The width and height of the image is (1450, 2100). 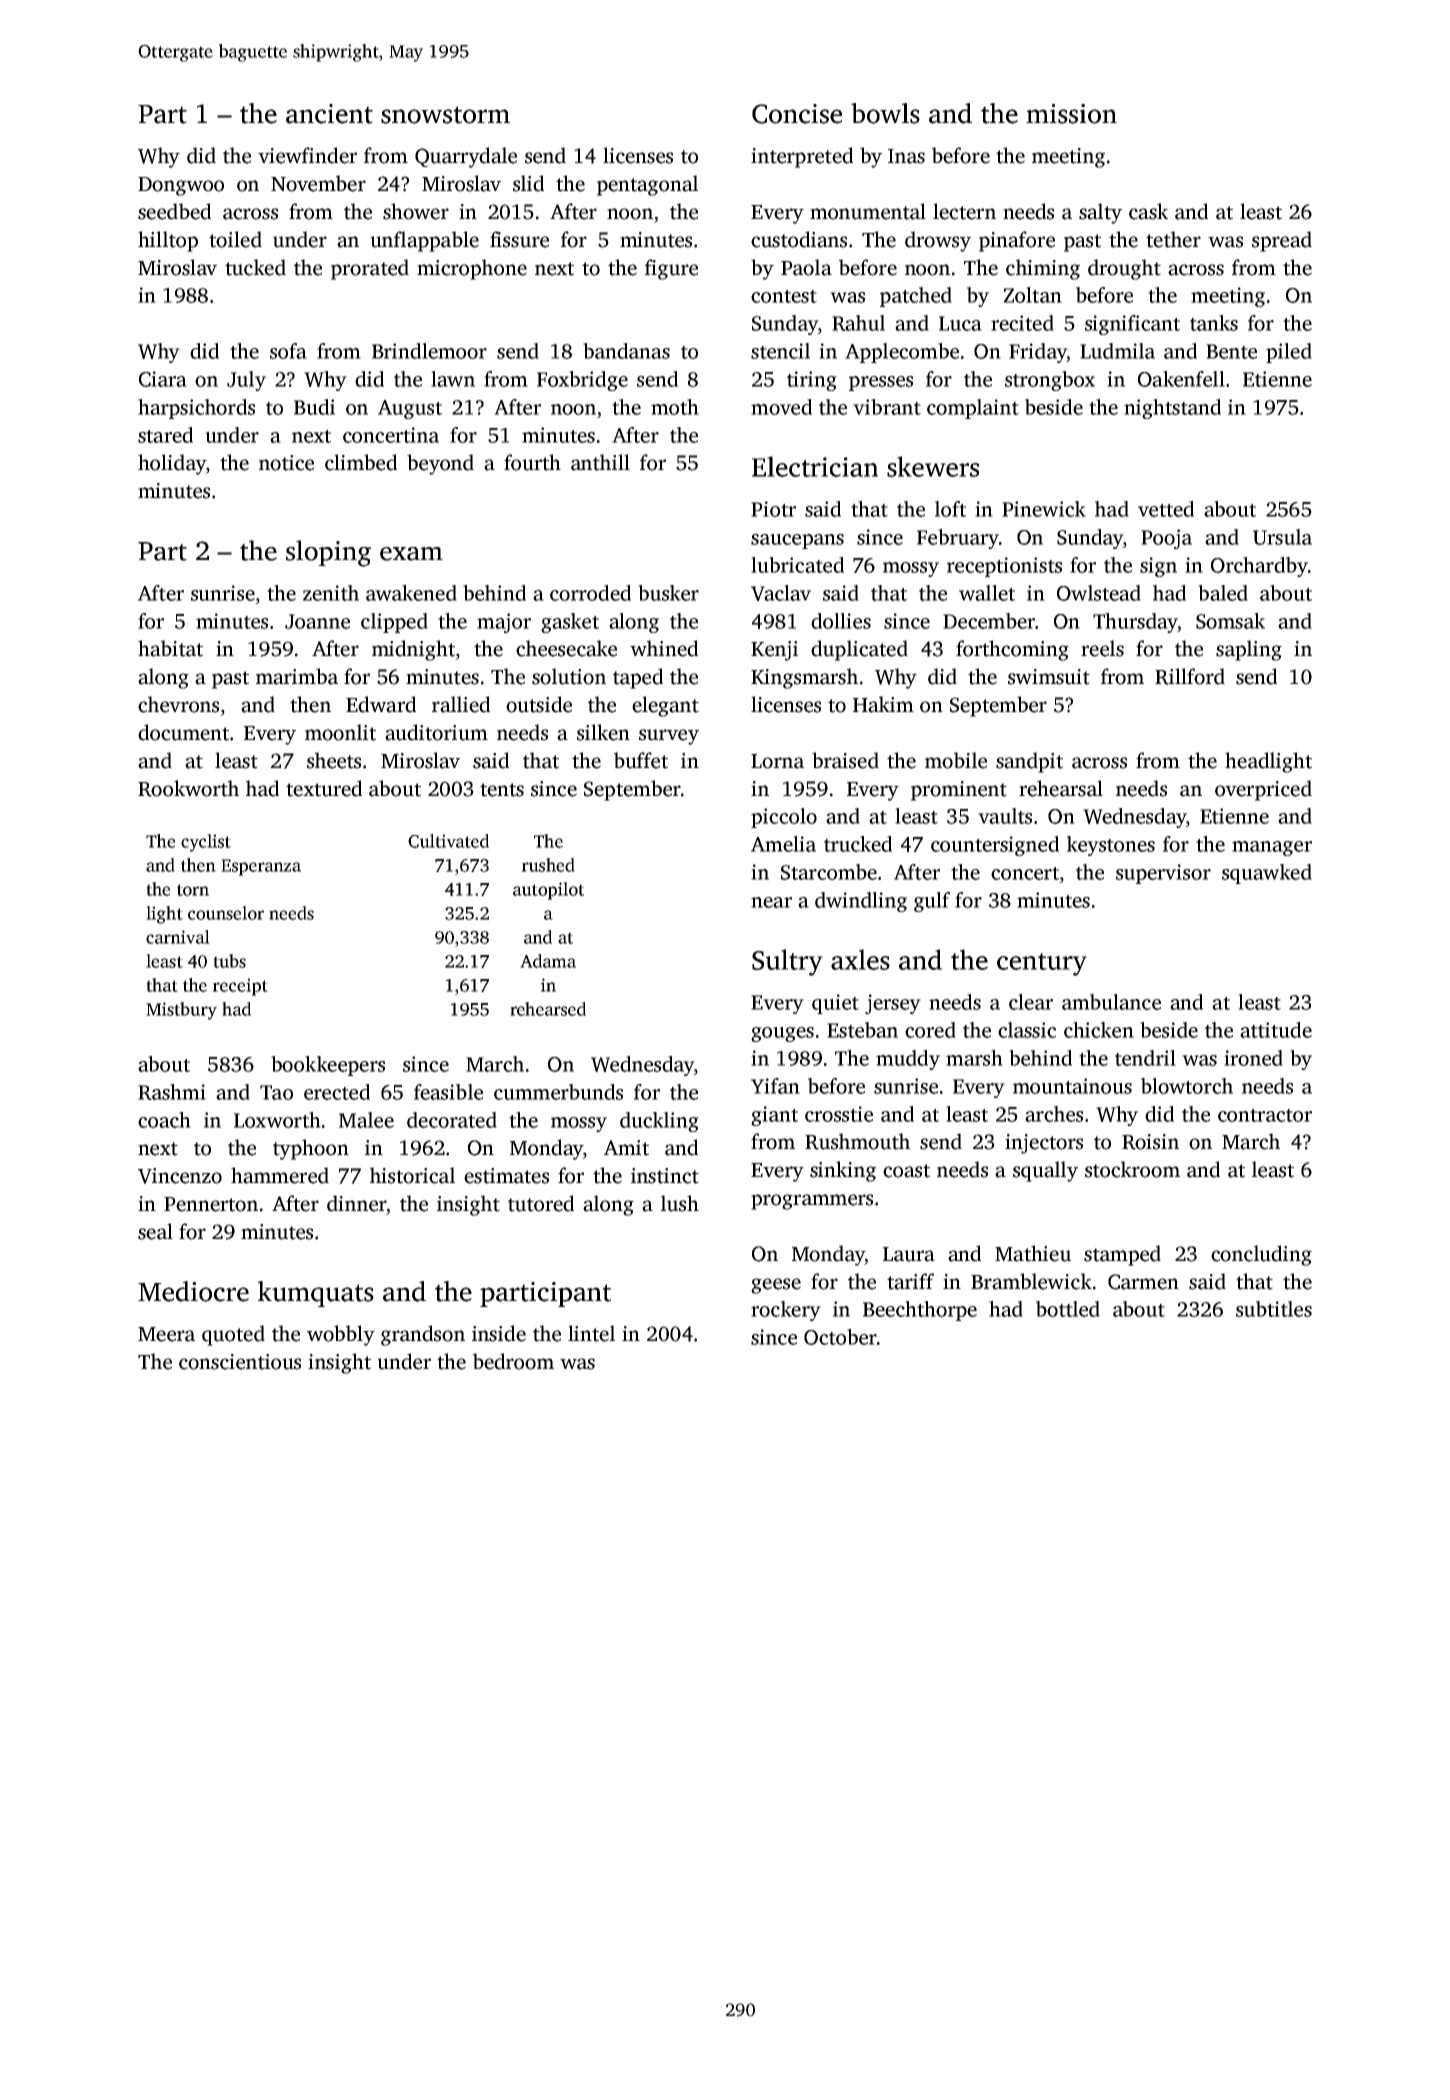 I want to click on recited, so click(x=1022, y=323).
